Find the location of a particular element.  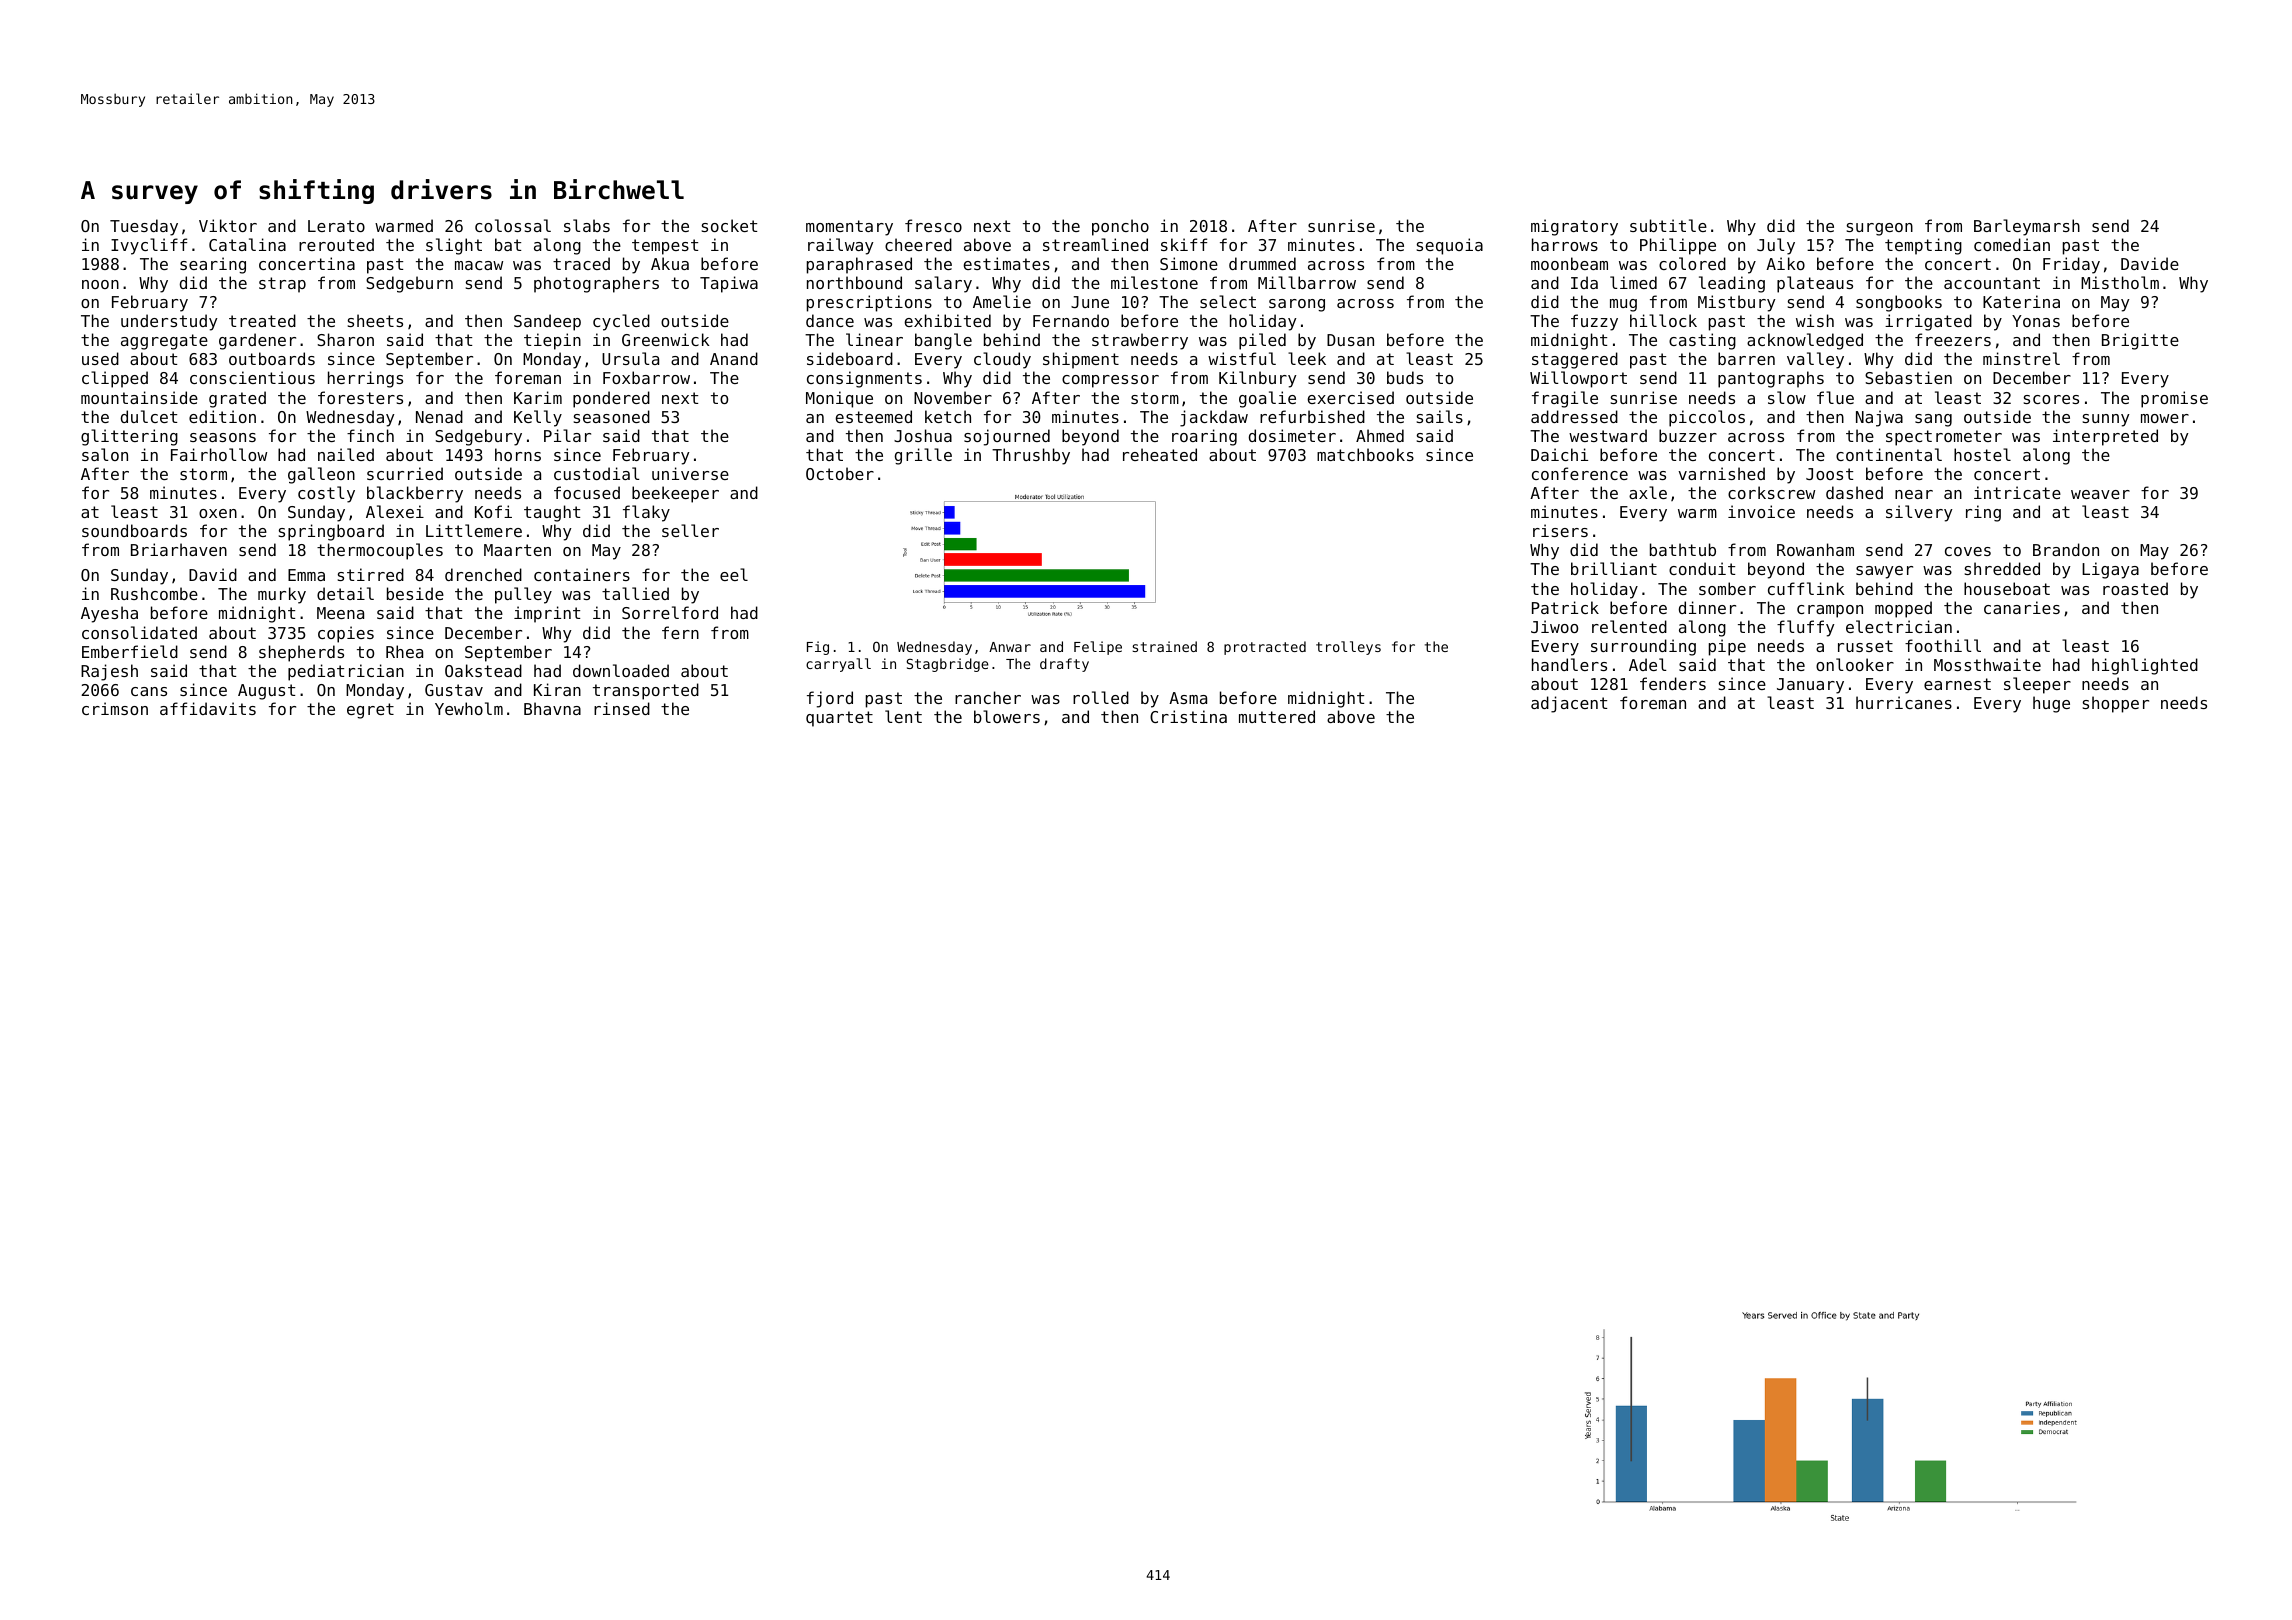

Bhavna is located at coordinates (552, 708).
